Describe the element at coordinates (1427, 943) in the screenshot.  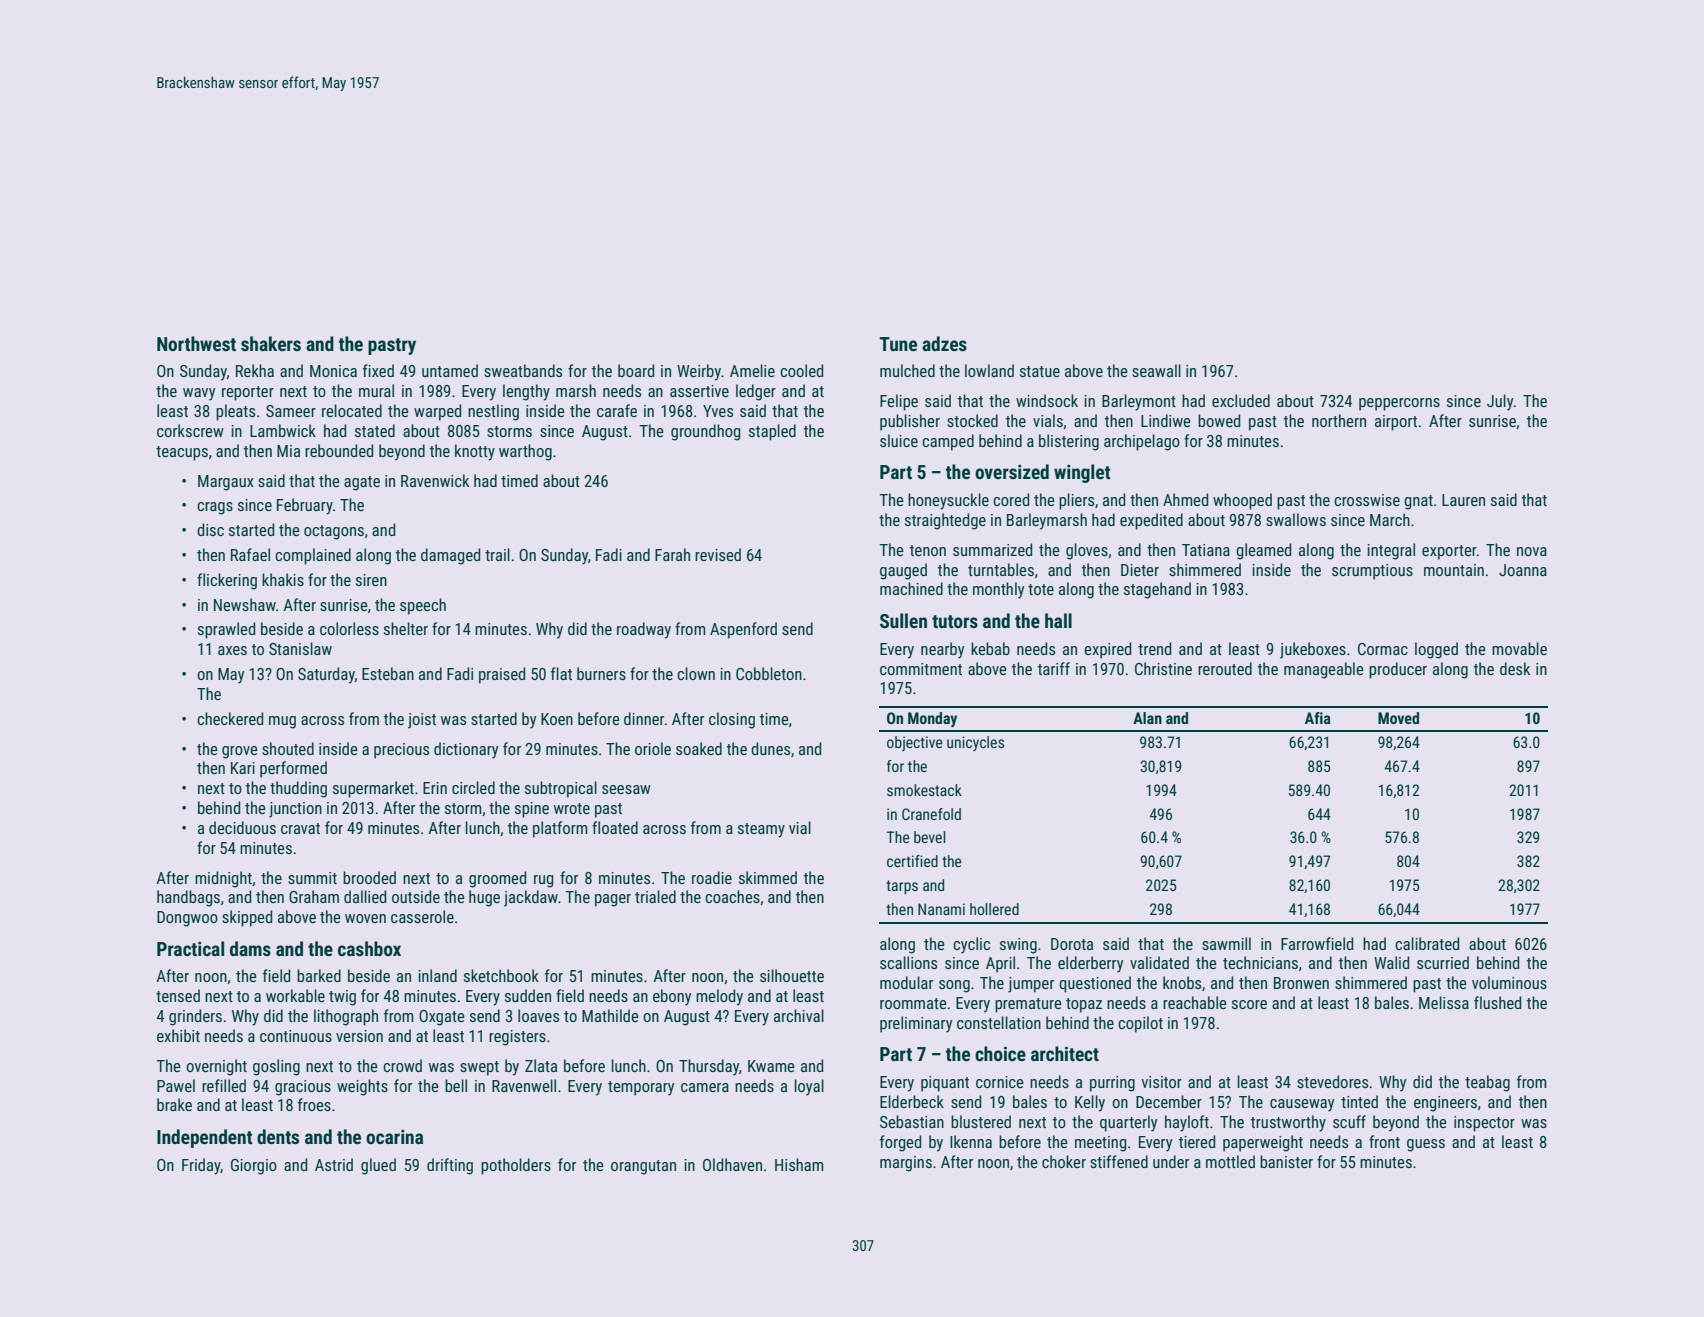
I see `calibrated` at that location.
